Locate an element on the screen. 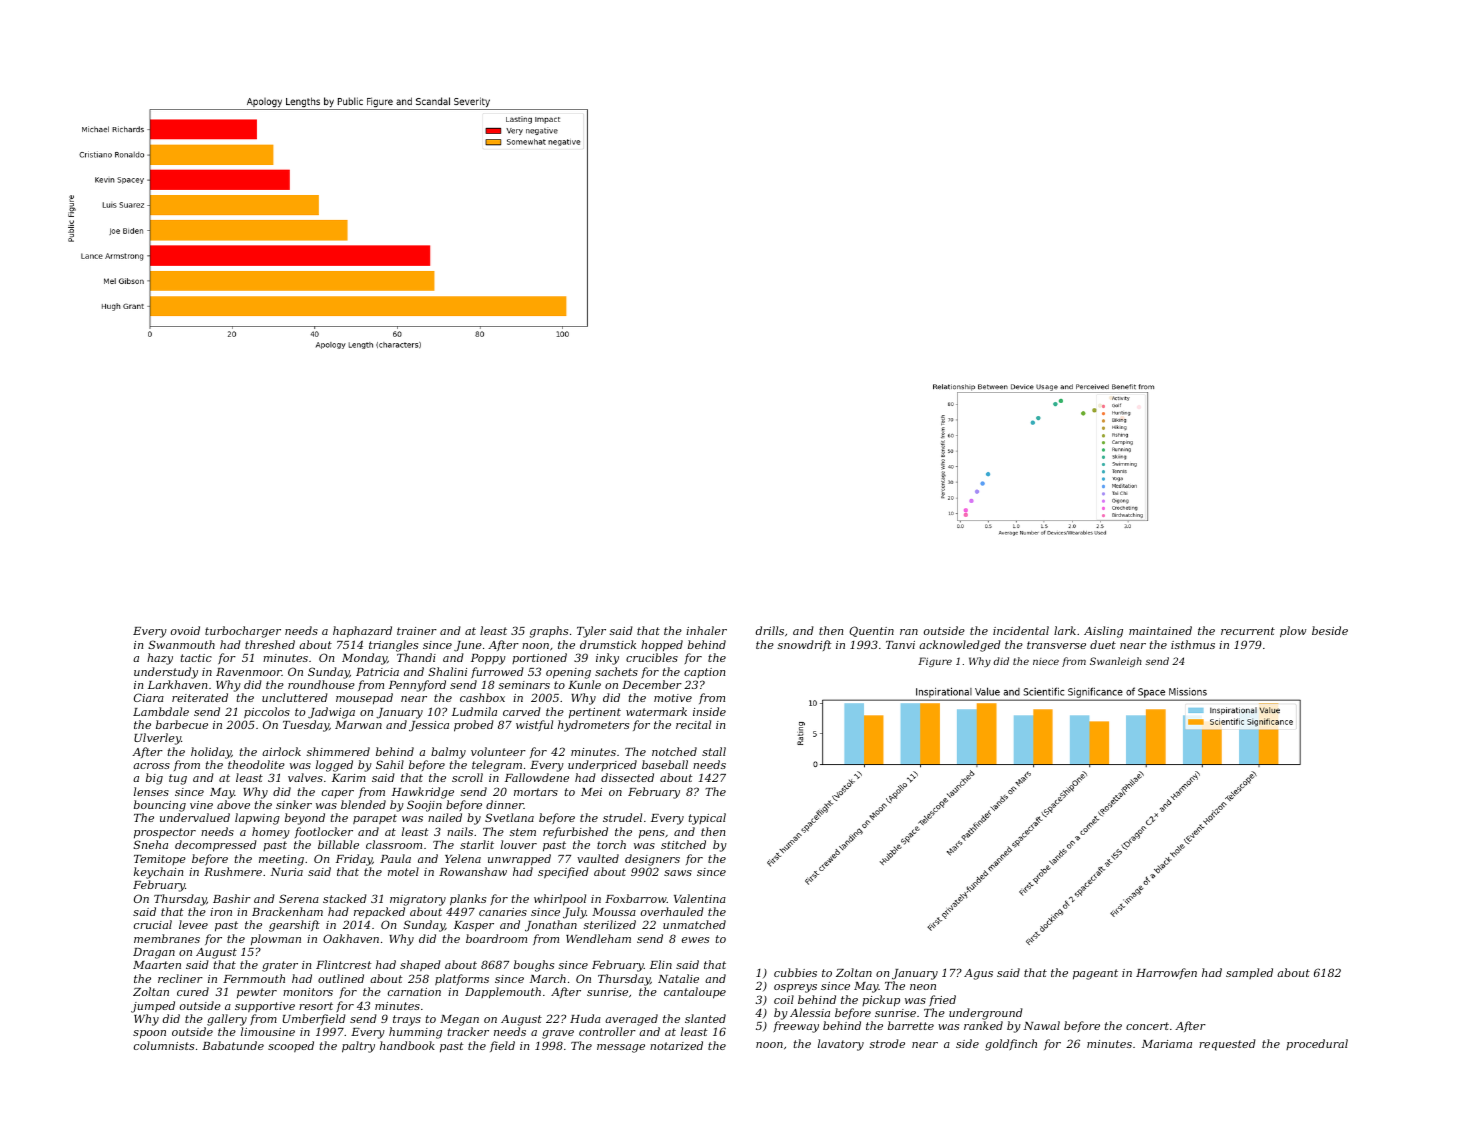 This screenshot has width=1482, height=1145. boughs is located at coordinates (534, 966).
